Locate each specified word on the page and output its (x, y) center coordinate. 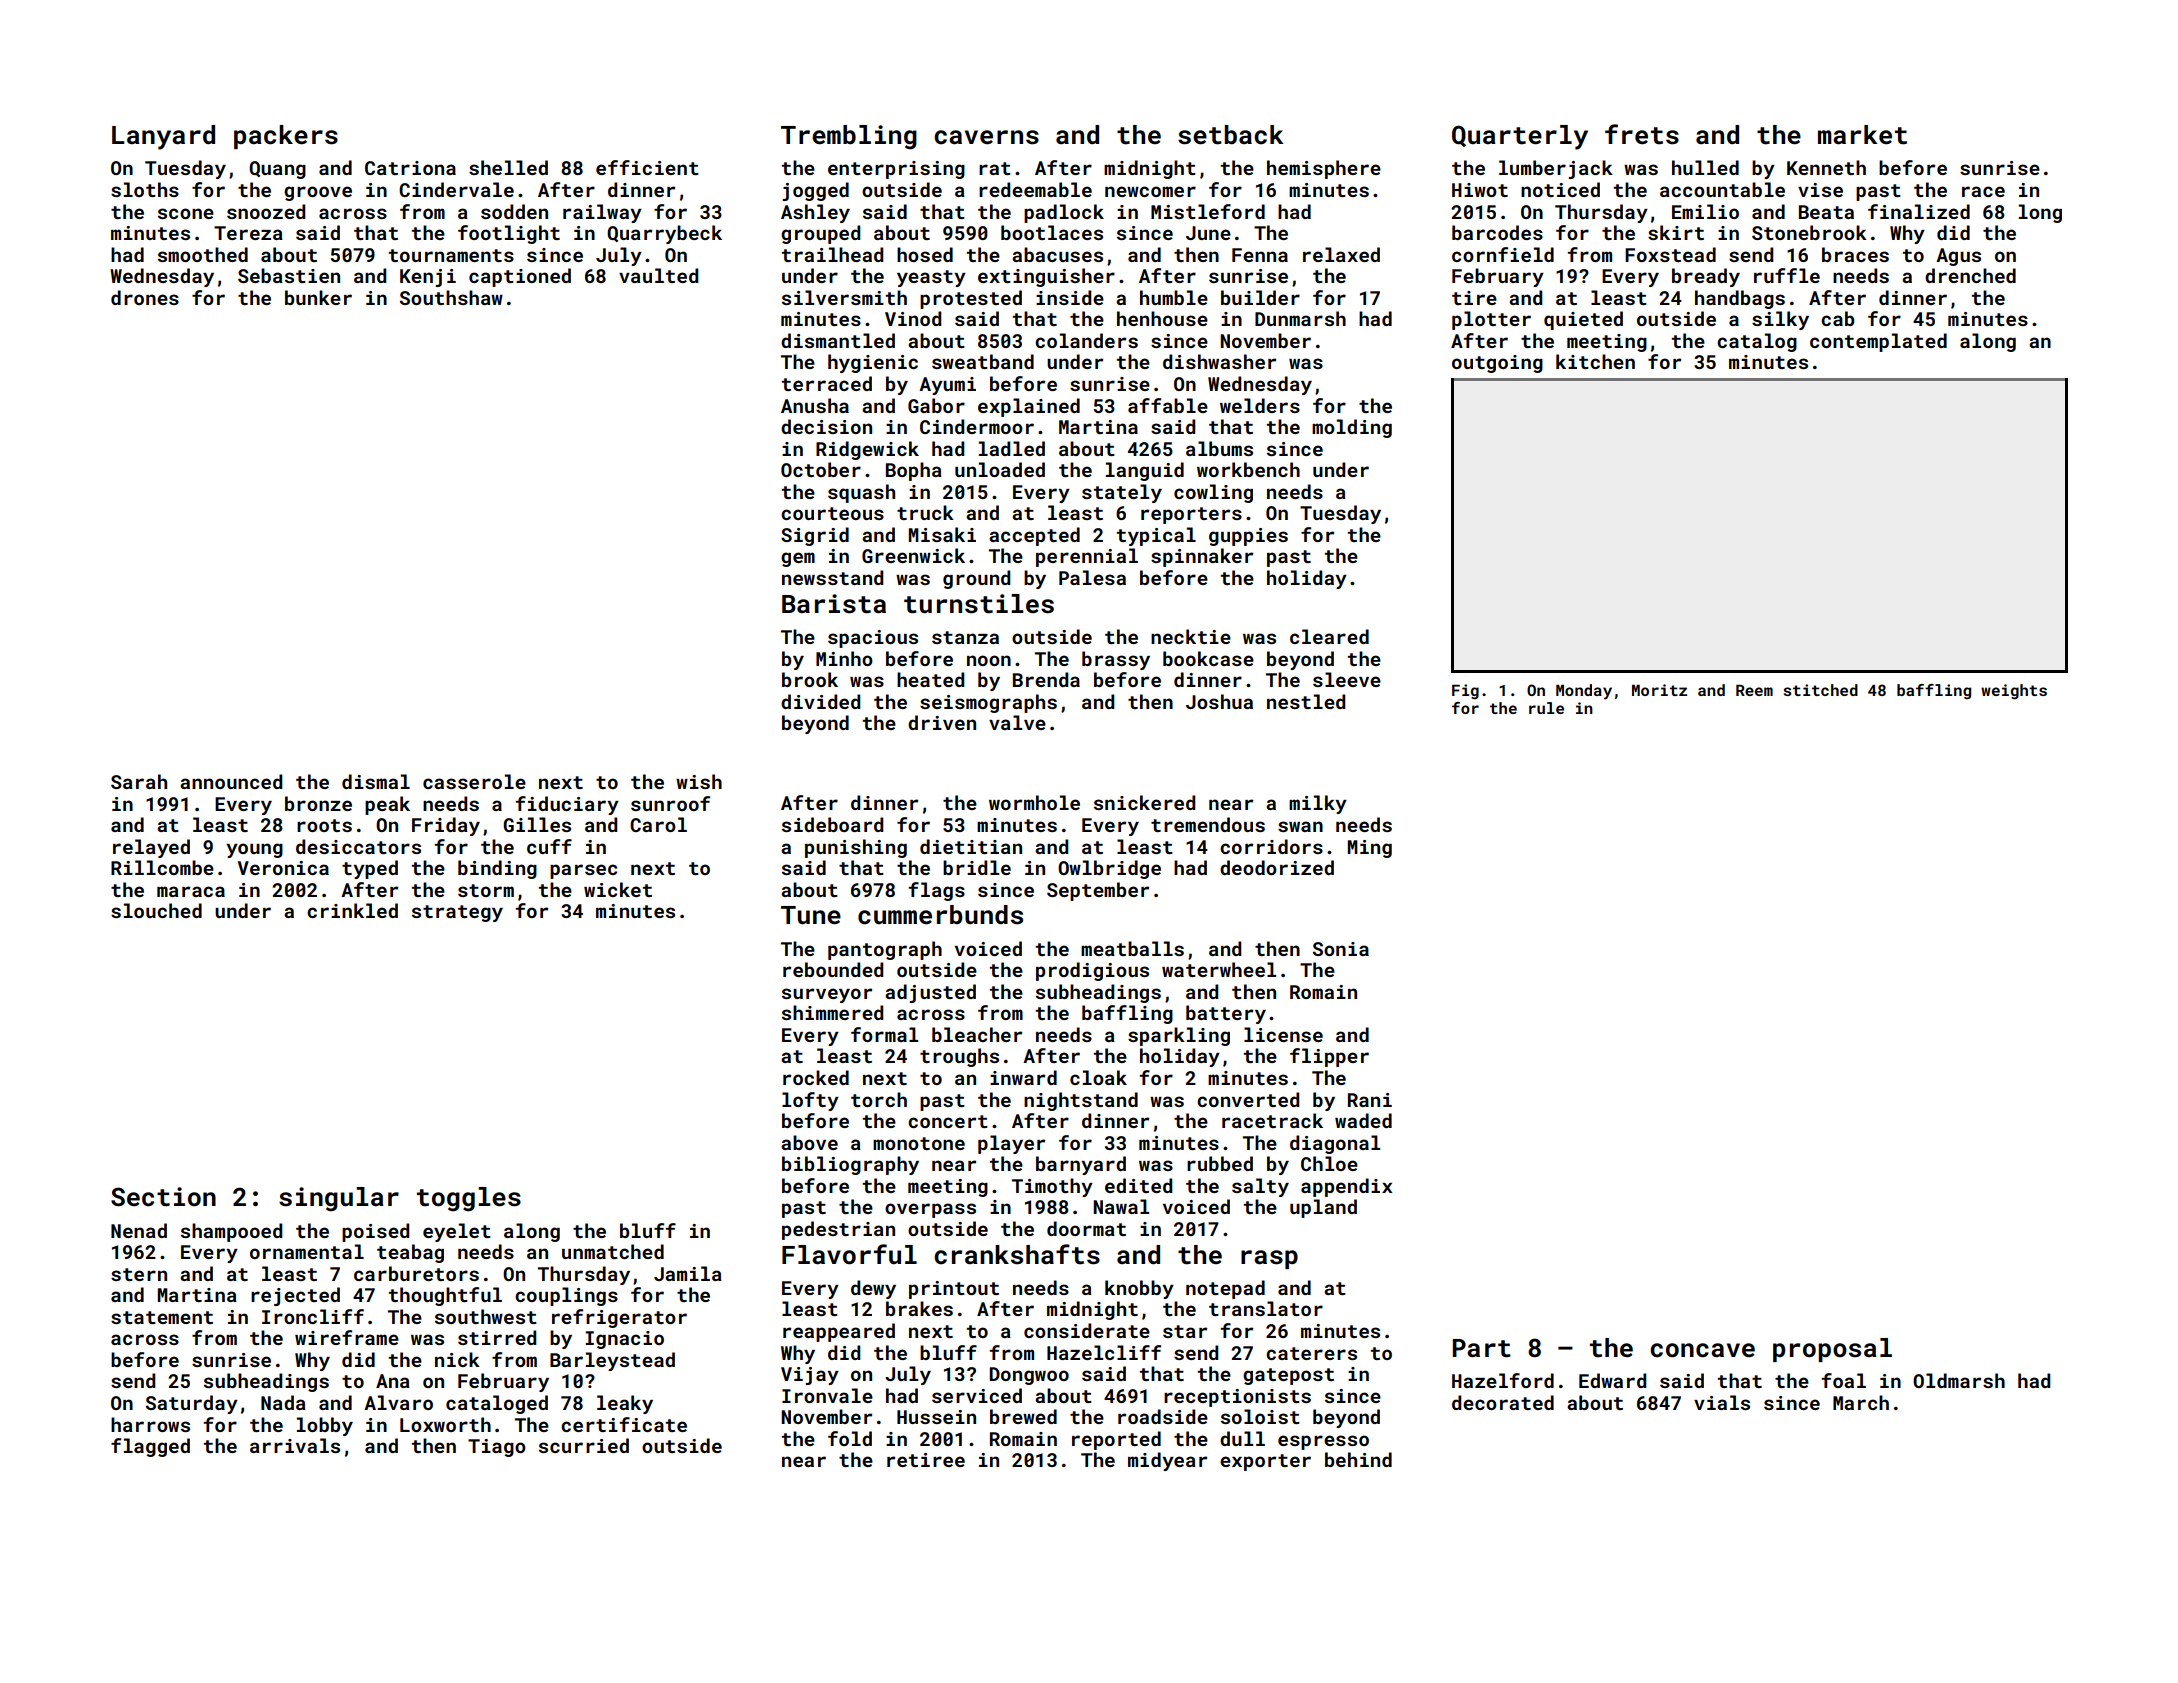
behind (1358, 1459)
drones (145, 297)
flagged (150, 1447)
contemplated (1878, 342)
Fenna (1260, 255)
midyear (1167, 1461)
